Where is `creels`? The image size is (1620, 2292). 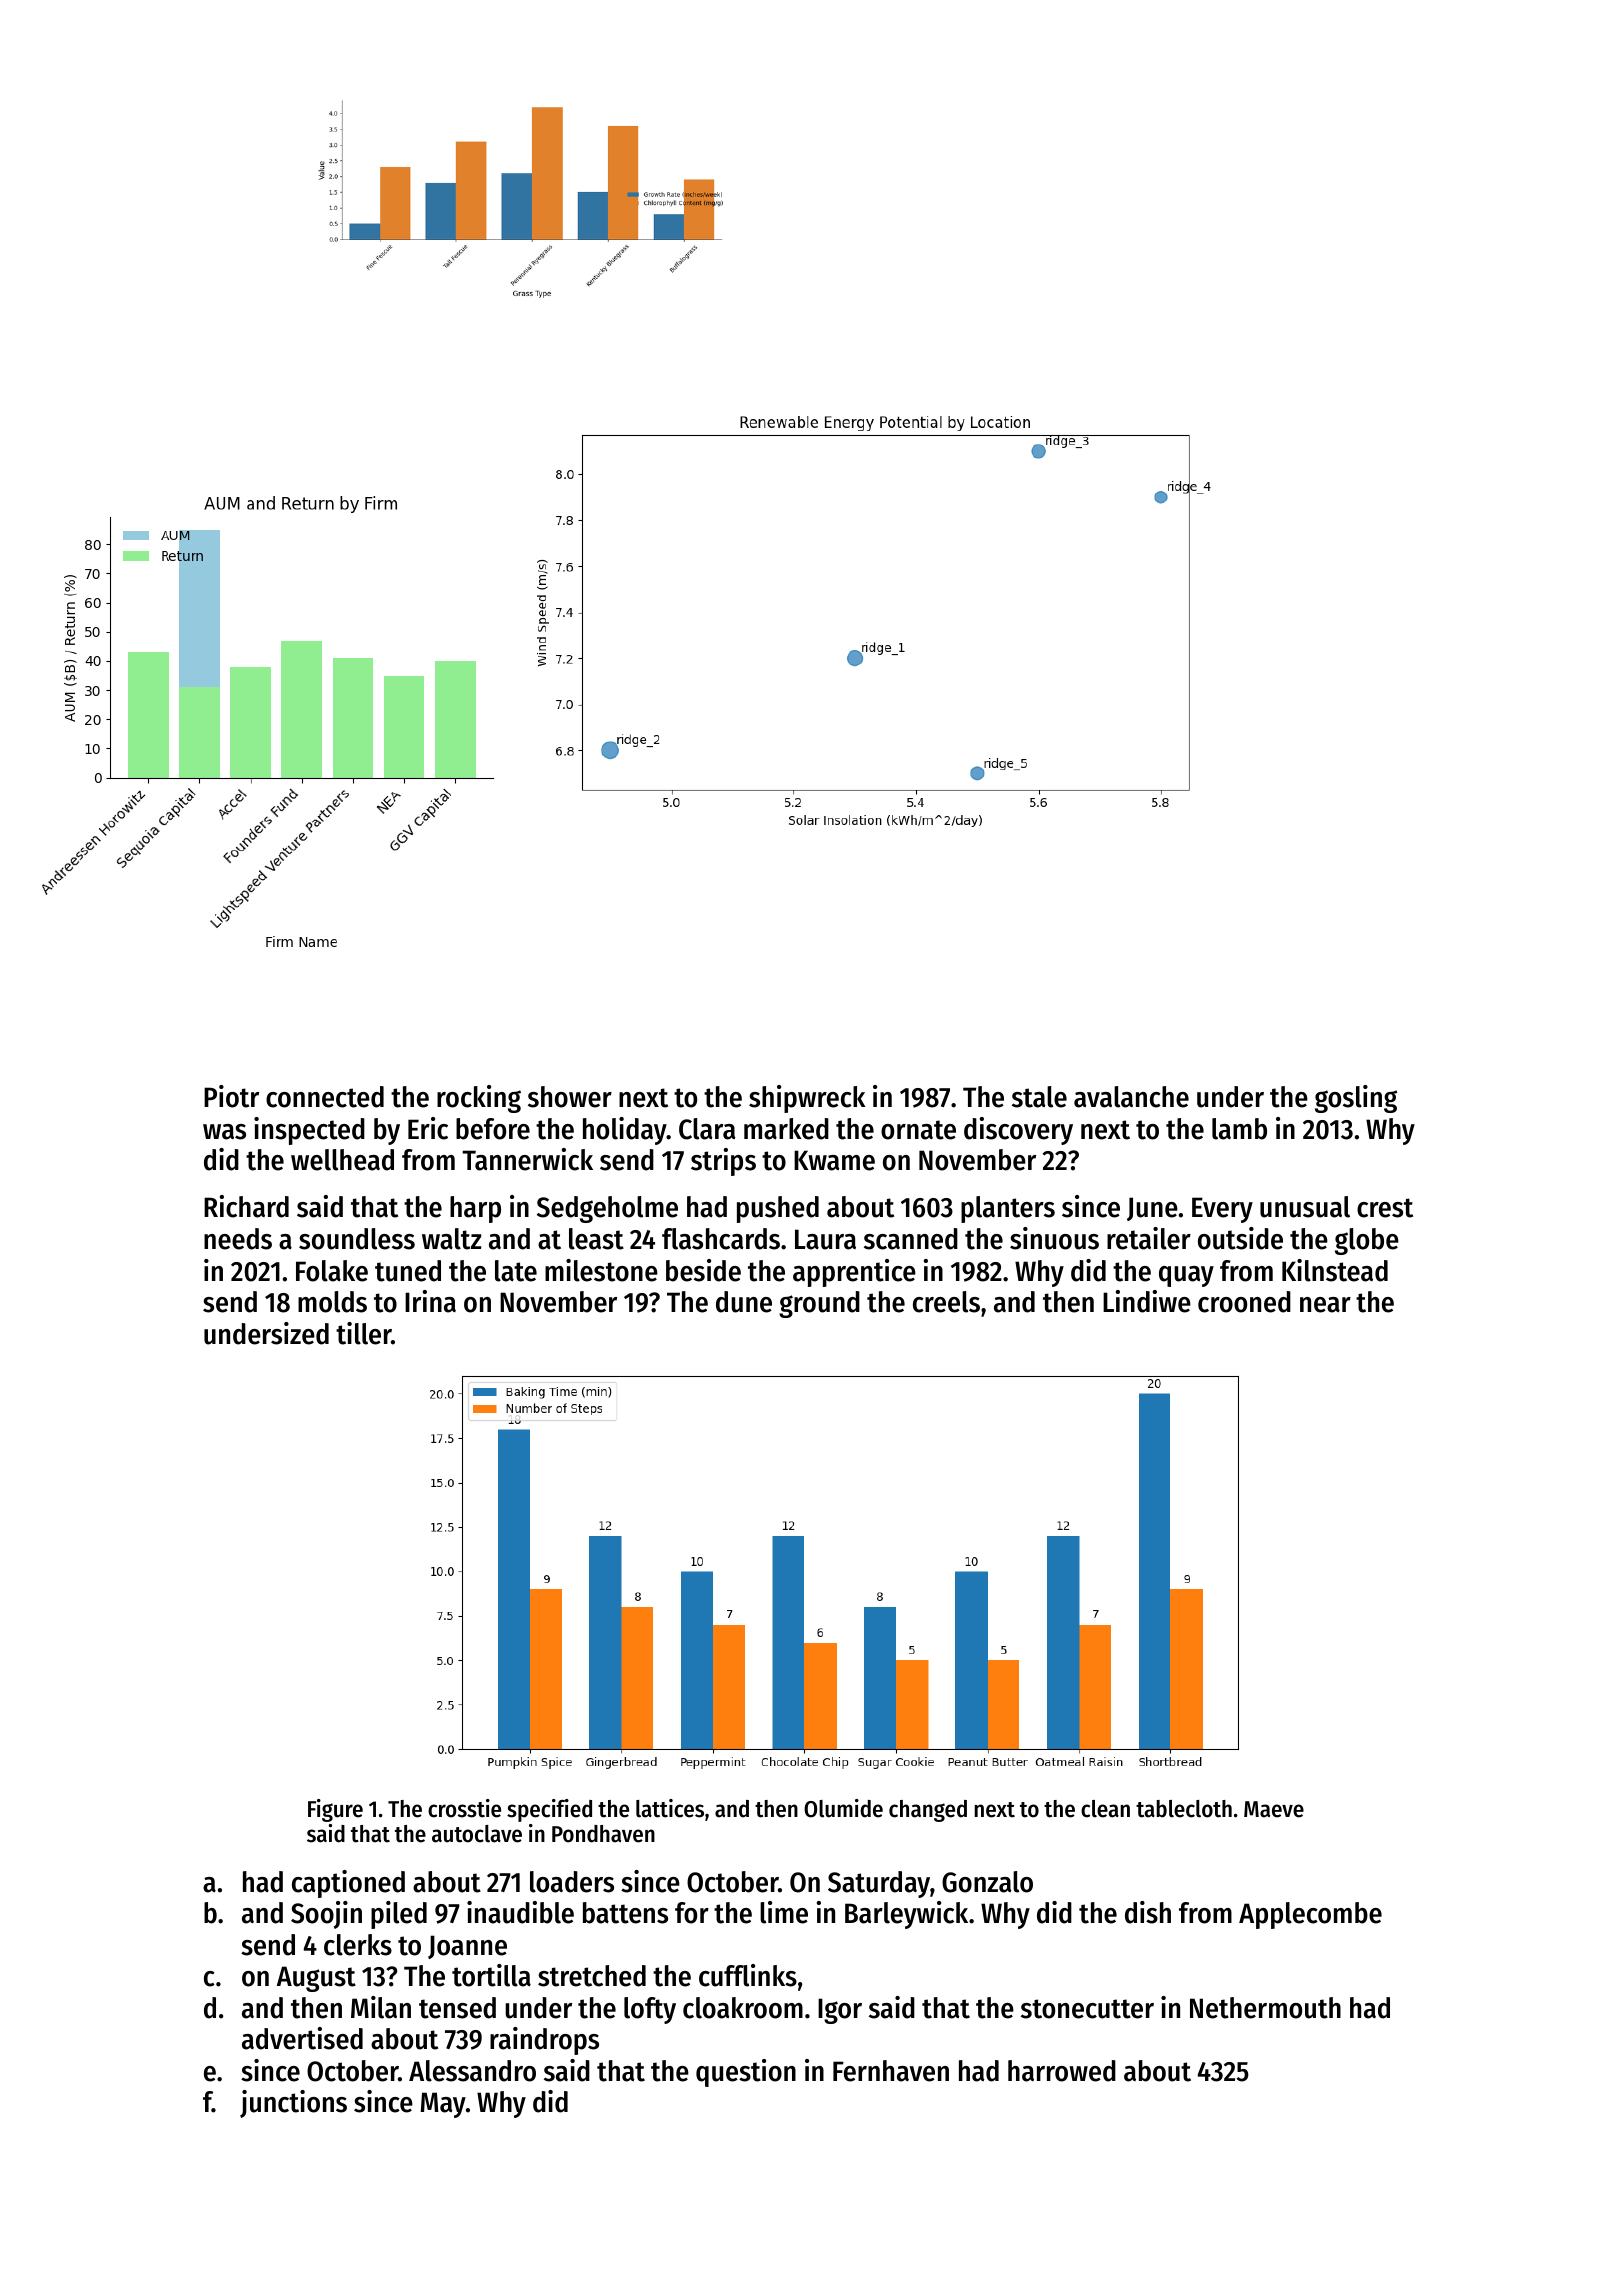 creels is located at coordinates (946, 1302).
